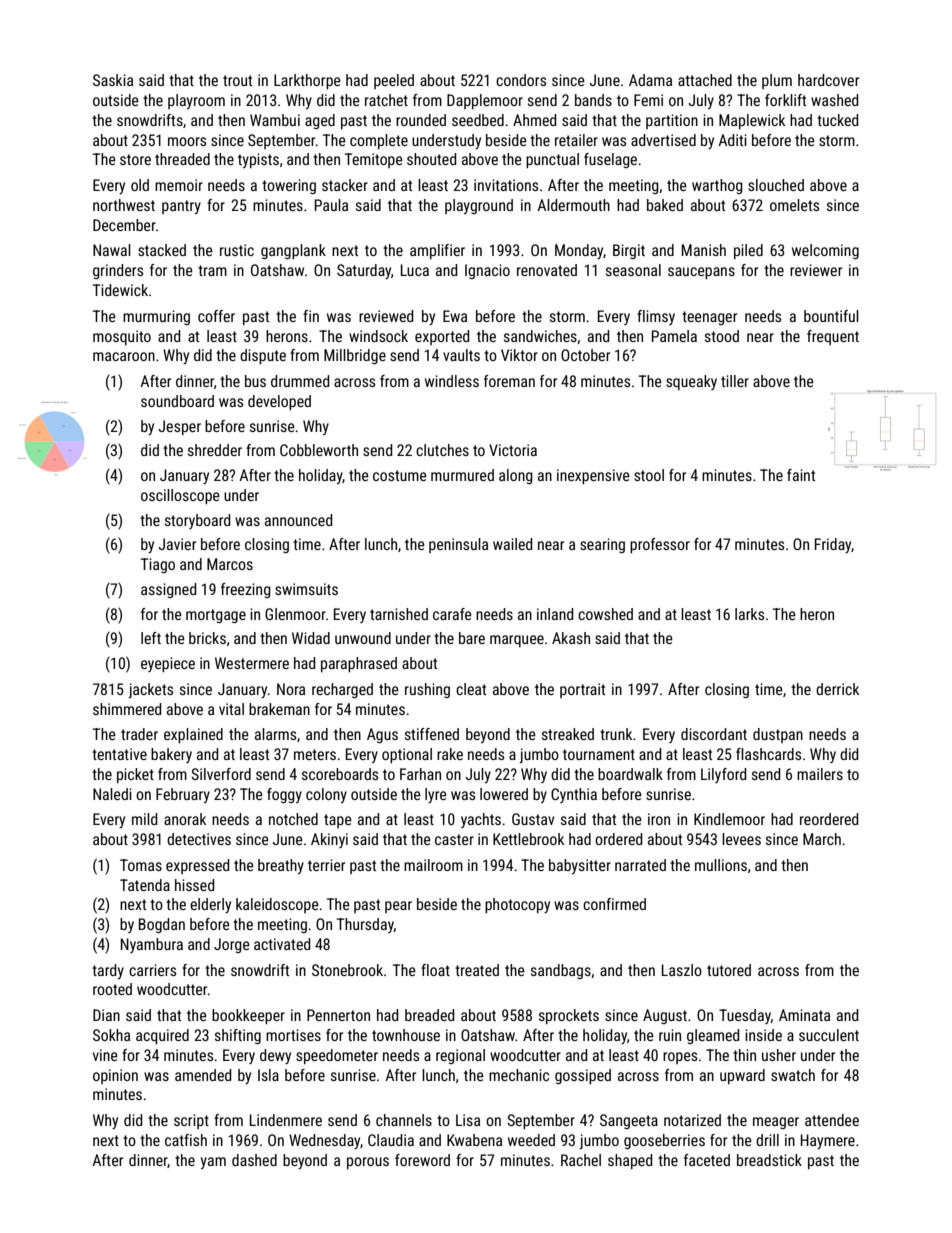 The image size is (952, 1233). Describe the element at coordinates (197, 521) in the screenshot. I see `storyboard` at that location.
